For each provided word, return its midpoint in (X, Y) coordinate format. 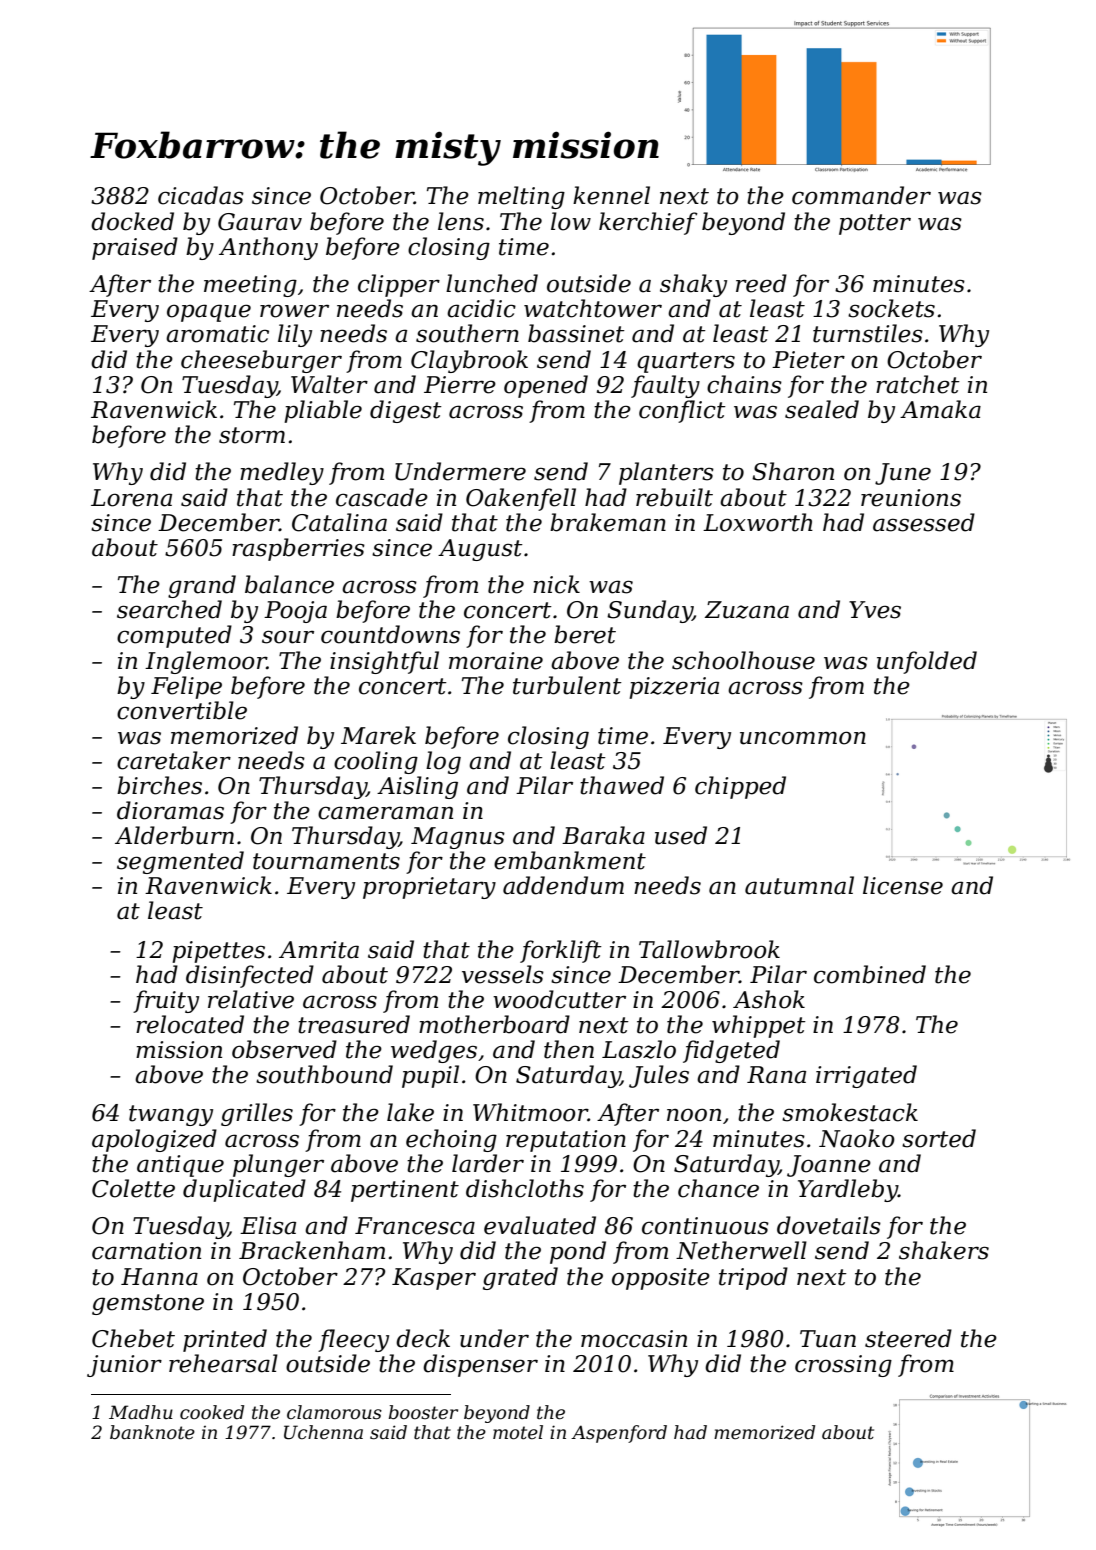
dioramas (170, 810)
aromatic (217, 334)
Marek (378, 735)
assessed (924, 522)
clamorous (334, 1412)
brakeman (608, 522)
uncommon (803, 738)
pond (578, 1252)
